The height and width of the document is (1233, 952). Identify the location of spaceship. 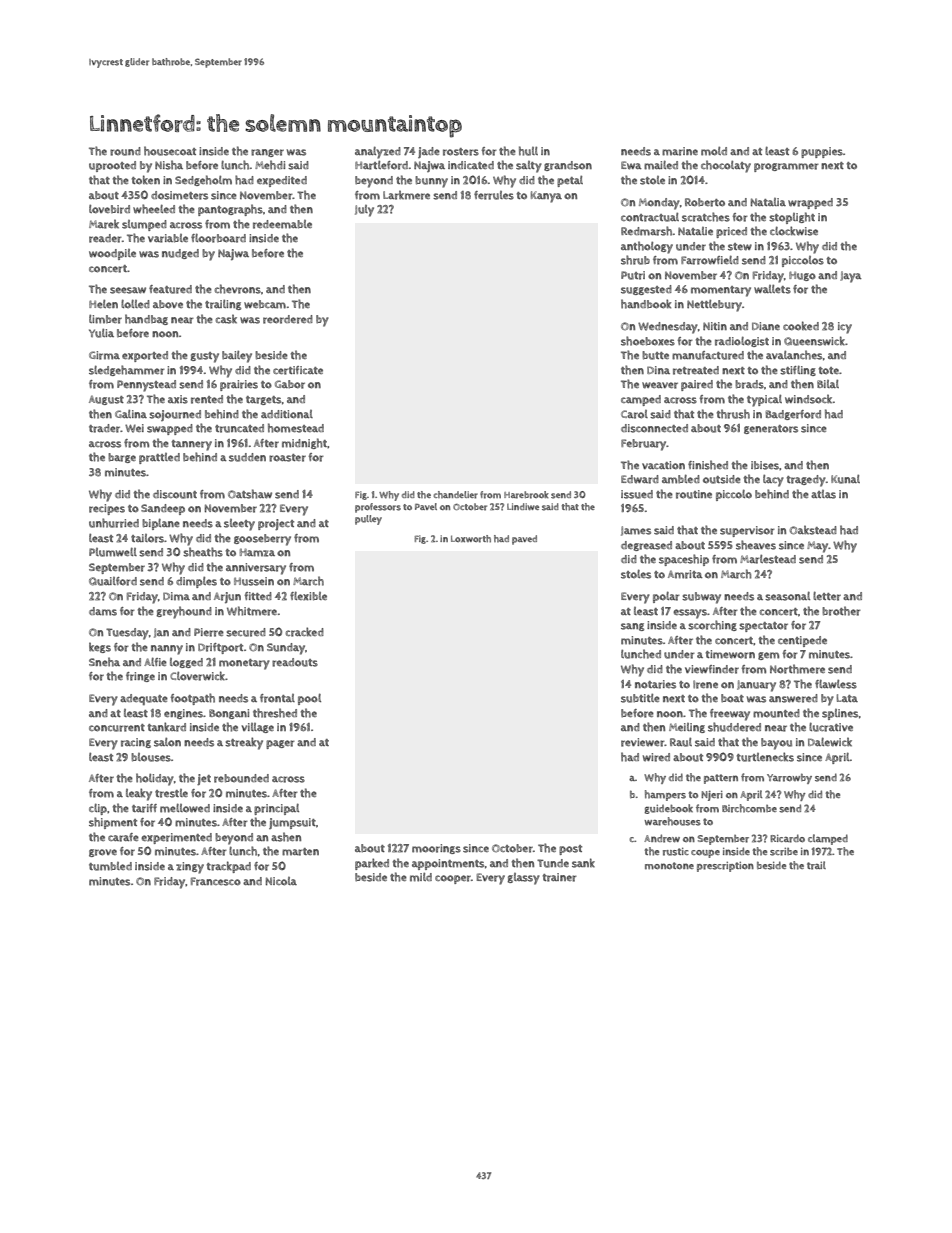
(684, 560).
